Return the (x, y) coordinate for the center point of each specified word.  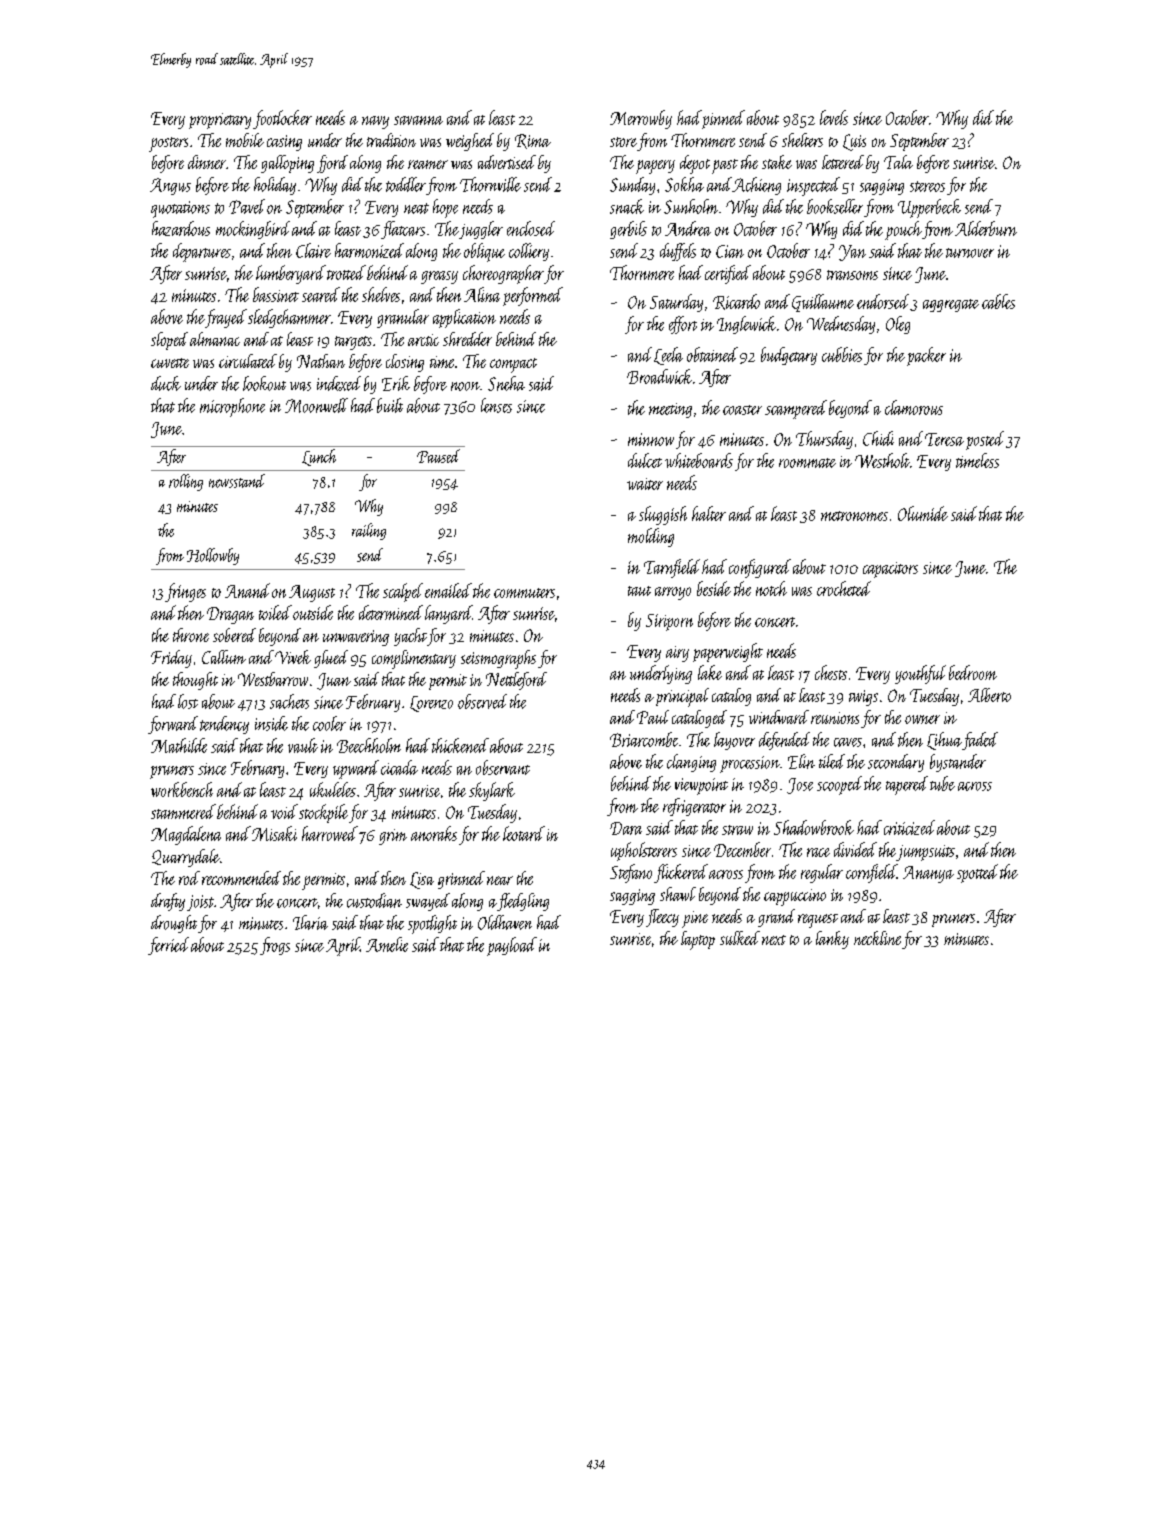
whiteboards (699, 460)
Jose (800, 786)
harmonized (369, 250)
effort (683, 325)
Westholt (882, 460)
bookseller (835, 206)
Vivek (293, 657)
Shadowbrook (814, 827)
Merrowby (641, 119)
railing (369, 531)
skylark (492, 791)
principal (682, 697)
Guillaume (823, 303)
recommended (241, 878)
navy (375, 122)
